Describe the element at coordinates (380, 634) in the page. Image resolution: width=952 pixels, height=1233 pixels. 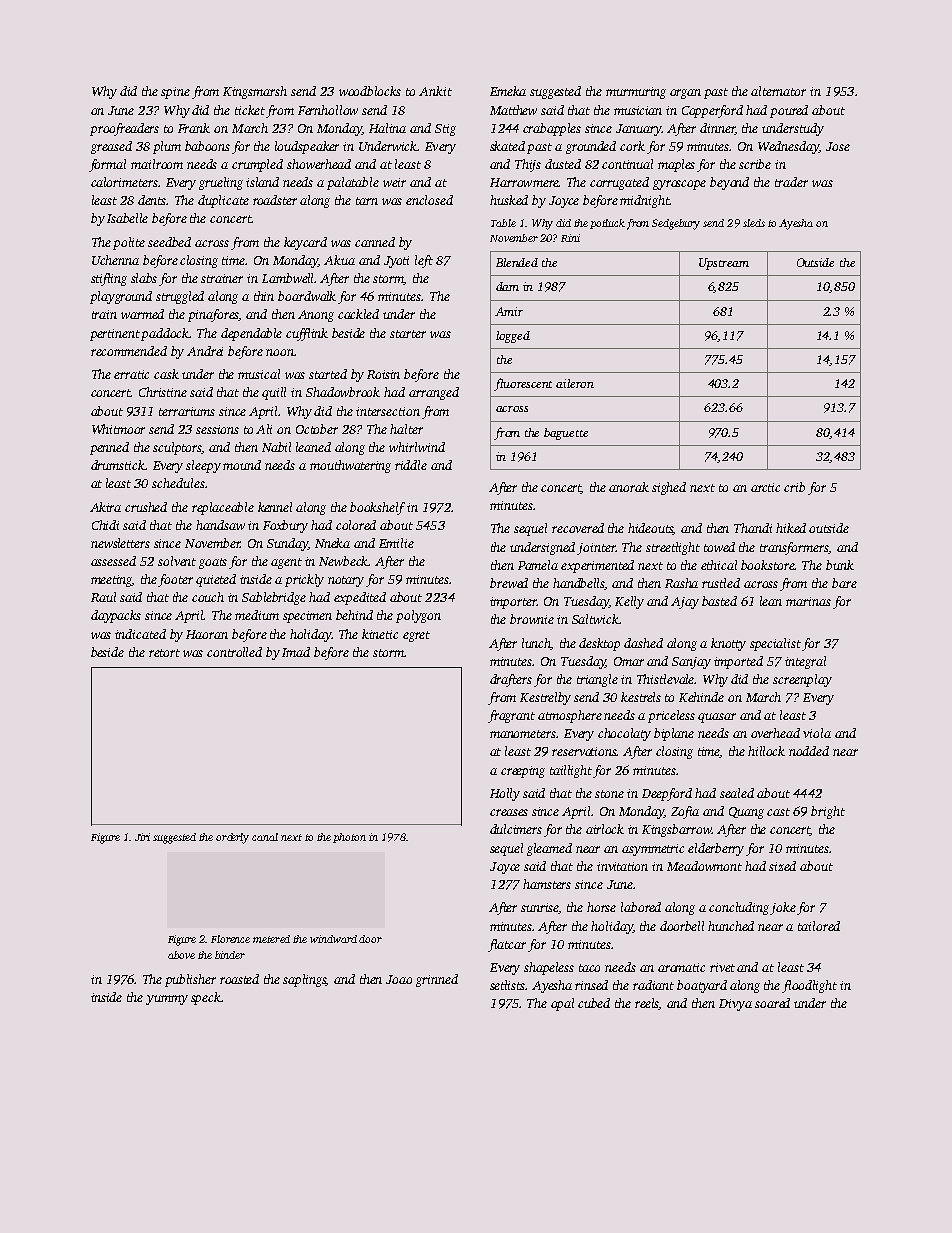
I see `kinetic` at that location.
